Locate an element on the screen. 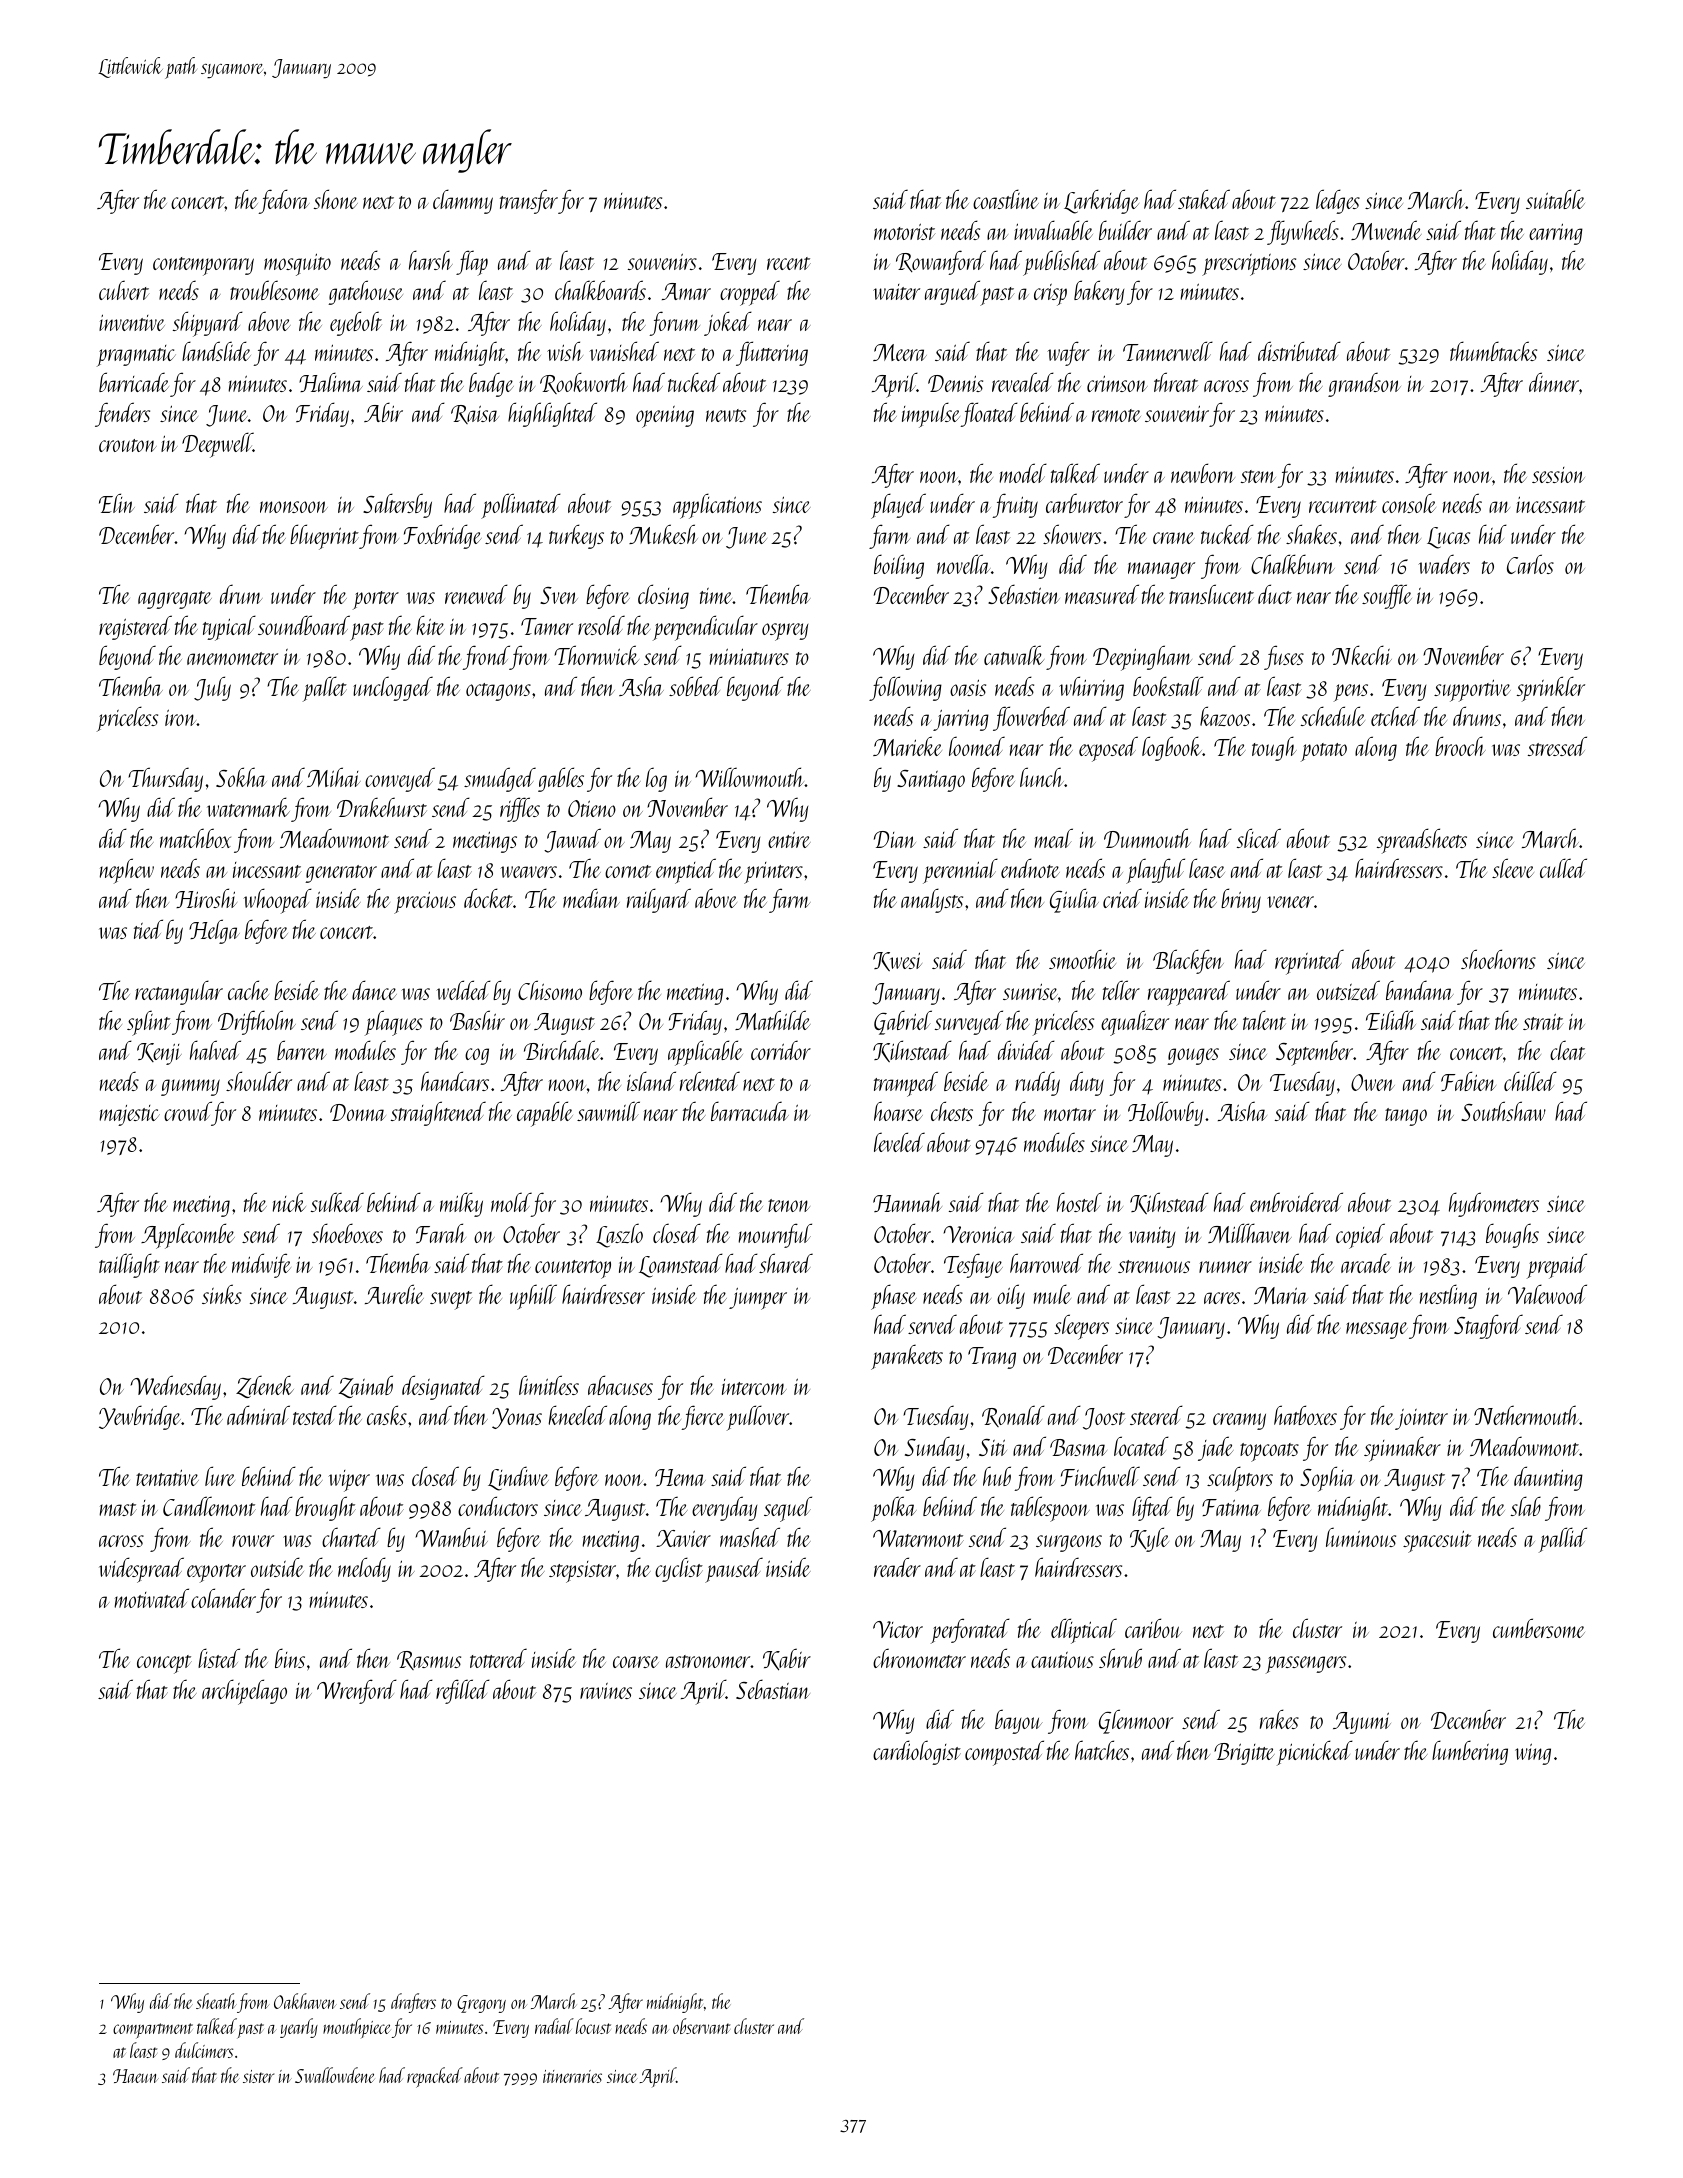  taillight is located at coordinates (129, 1265).
